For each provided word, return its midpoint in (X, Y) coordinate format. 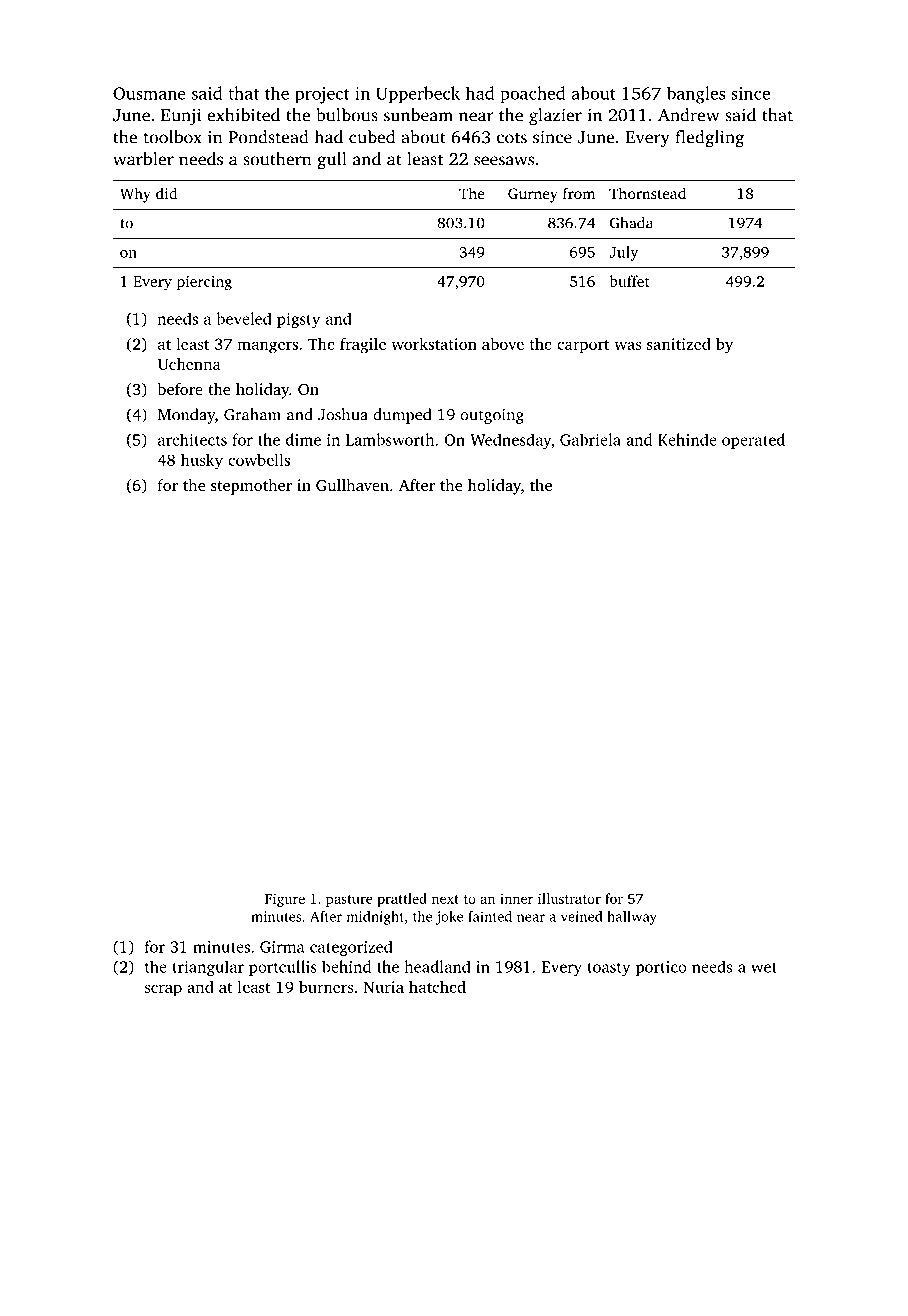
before (180, 389)
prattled (402, 900)
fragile (363, 345)
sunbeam (418, 115)
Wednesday (510, 441)
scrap (163, 990)
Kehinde (687, 439)
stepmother (251, 487)
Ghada (631, 223)
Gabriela (590, 439)
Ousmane (149, 93)
